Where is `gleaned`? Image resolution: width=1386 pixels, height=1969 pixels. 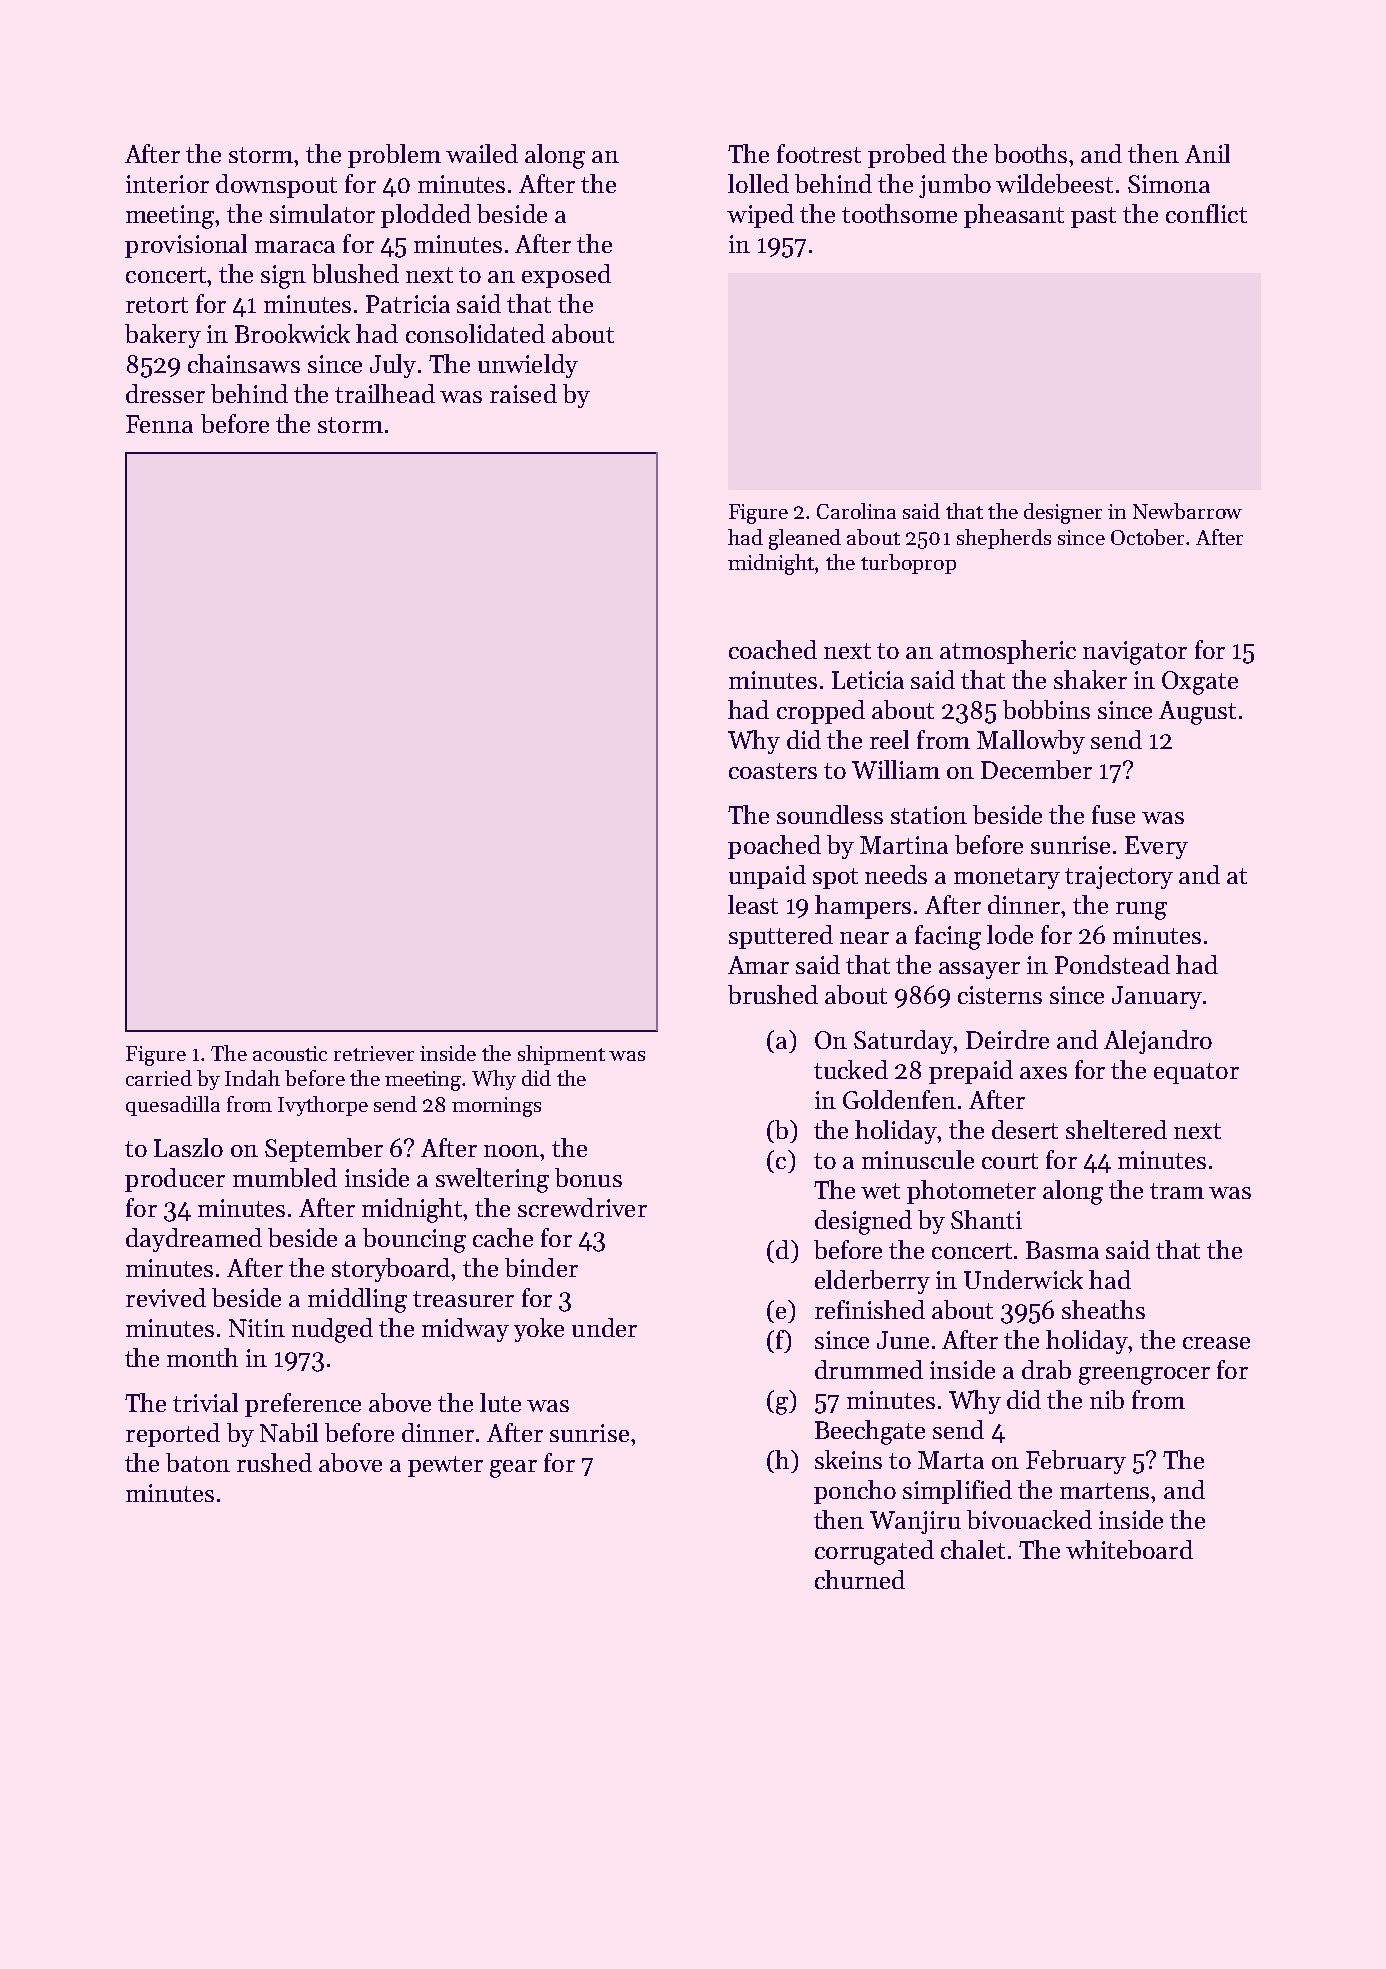 gleaned is located at coordinates (805, 539).
